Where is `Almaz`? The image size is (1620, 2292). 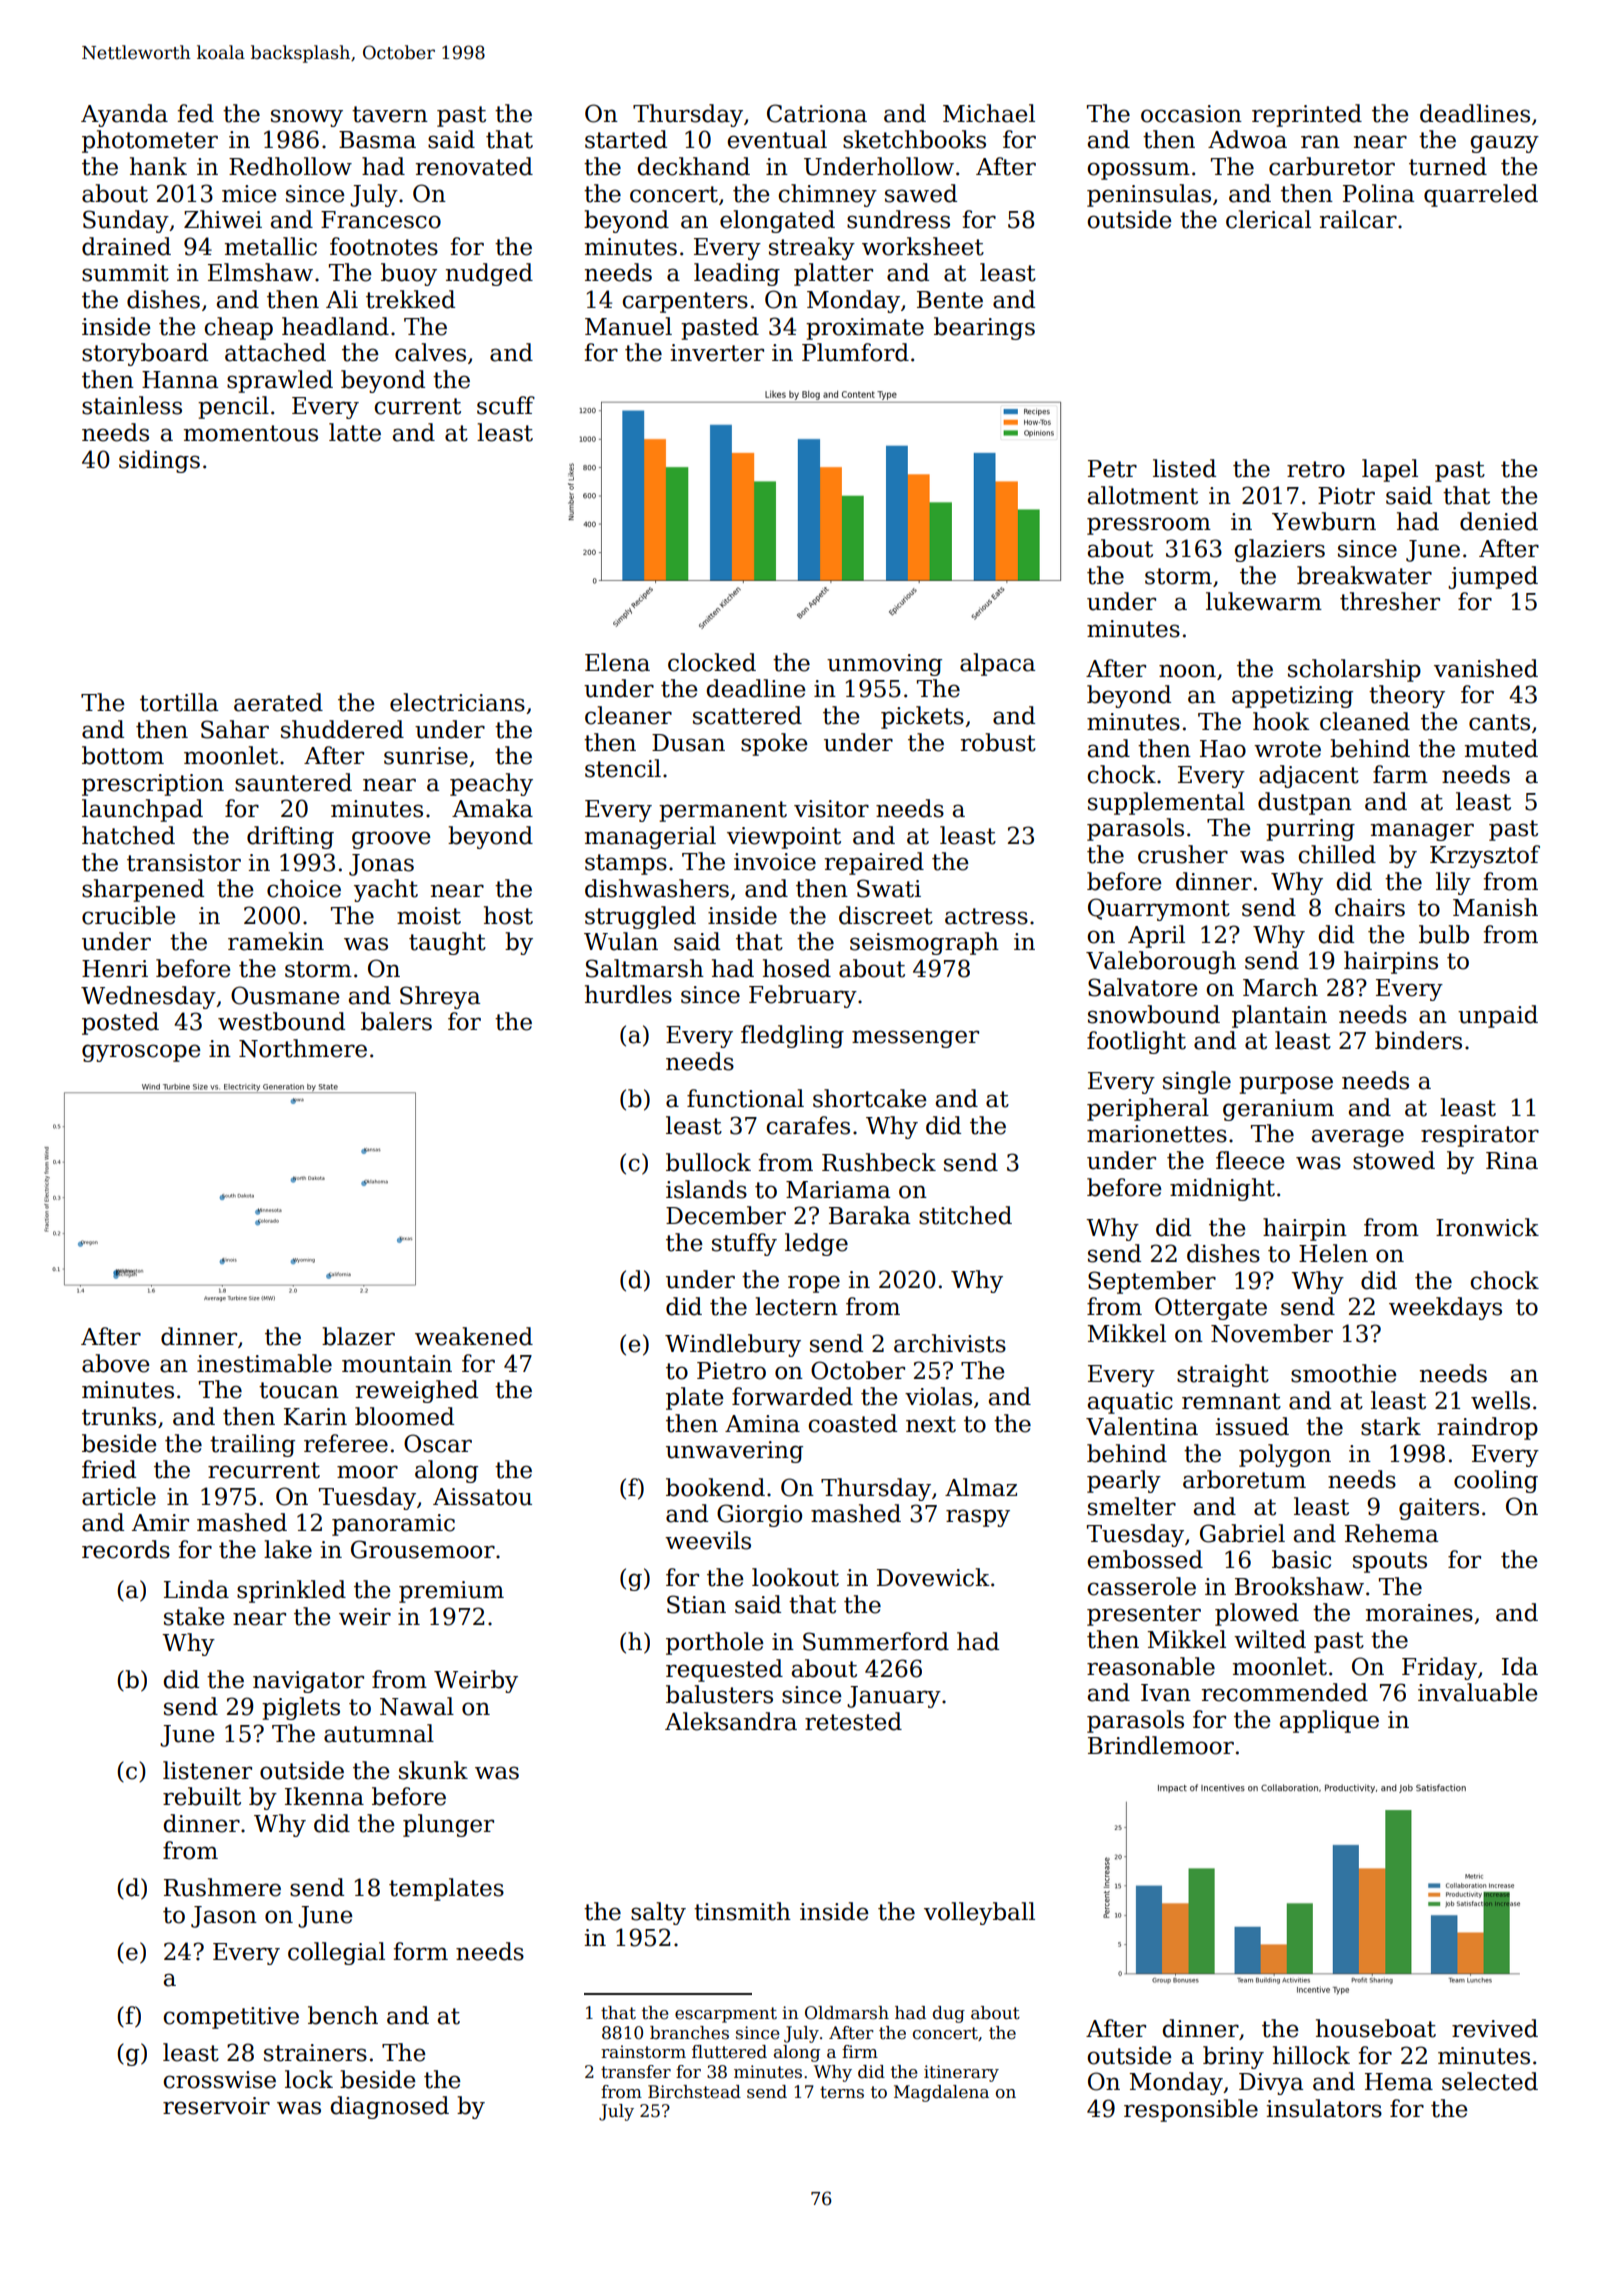 Almaz is located at coordinates (981, 1487).
